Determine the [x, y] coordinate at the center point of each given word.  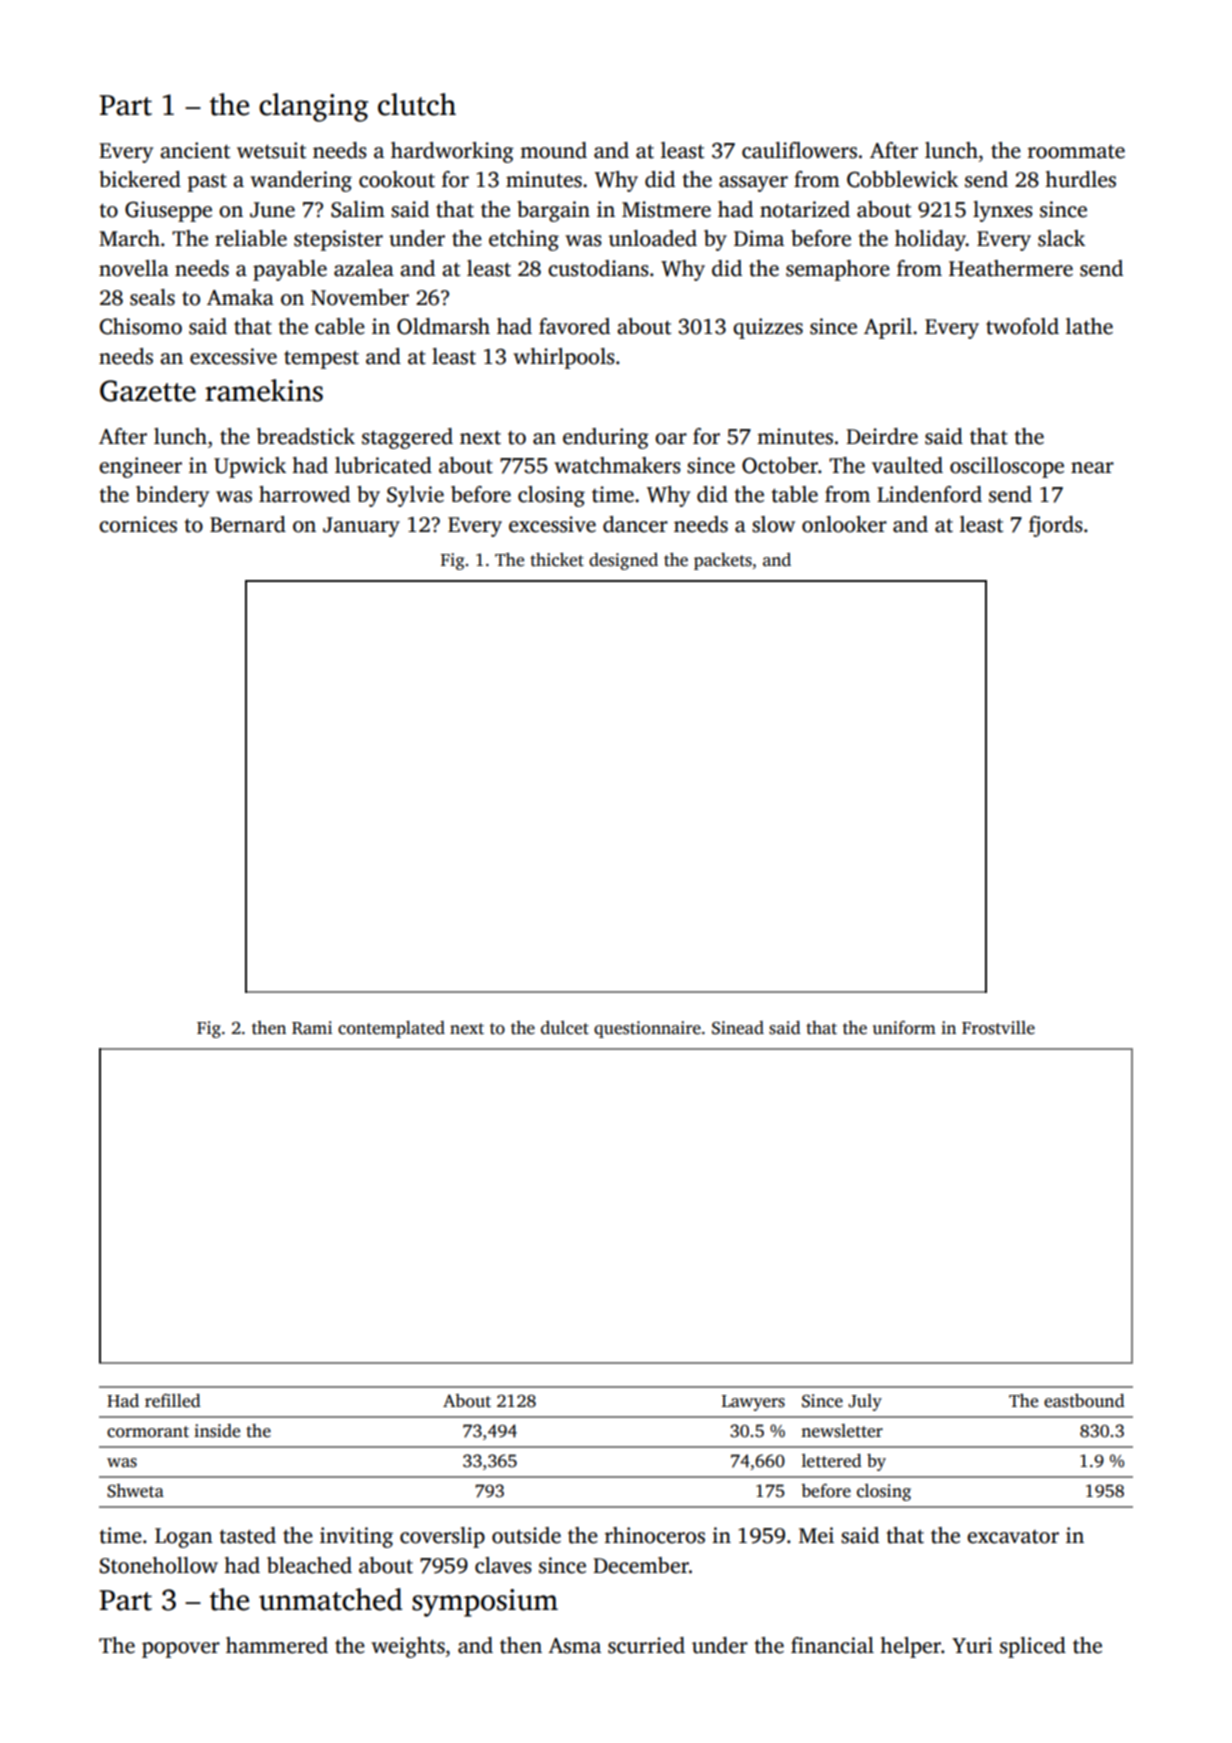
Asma [574, 1646]
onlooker [844, 524]
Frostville [998, 1028]
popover [181, 1650]
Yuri [972, 1645]
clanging [313, 107]
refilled [173, 1401]
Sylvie [415, 496]
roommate [1076, 152]
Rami [312, 1028]
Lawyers [753, 1403]
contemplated [391, 1029]
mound [553, 150]
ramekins [264, 390]
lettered [832, 1461]
